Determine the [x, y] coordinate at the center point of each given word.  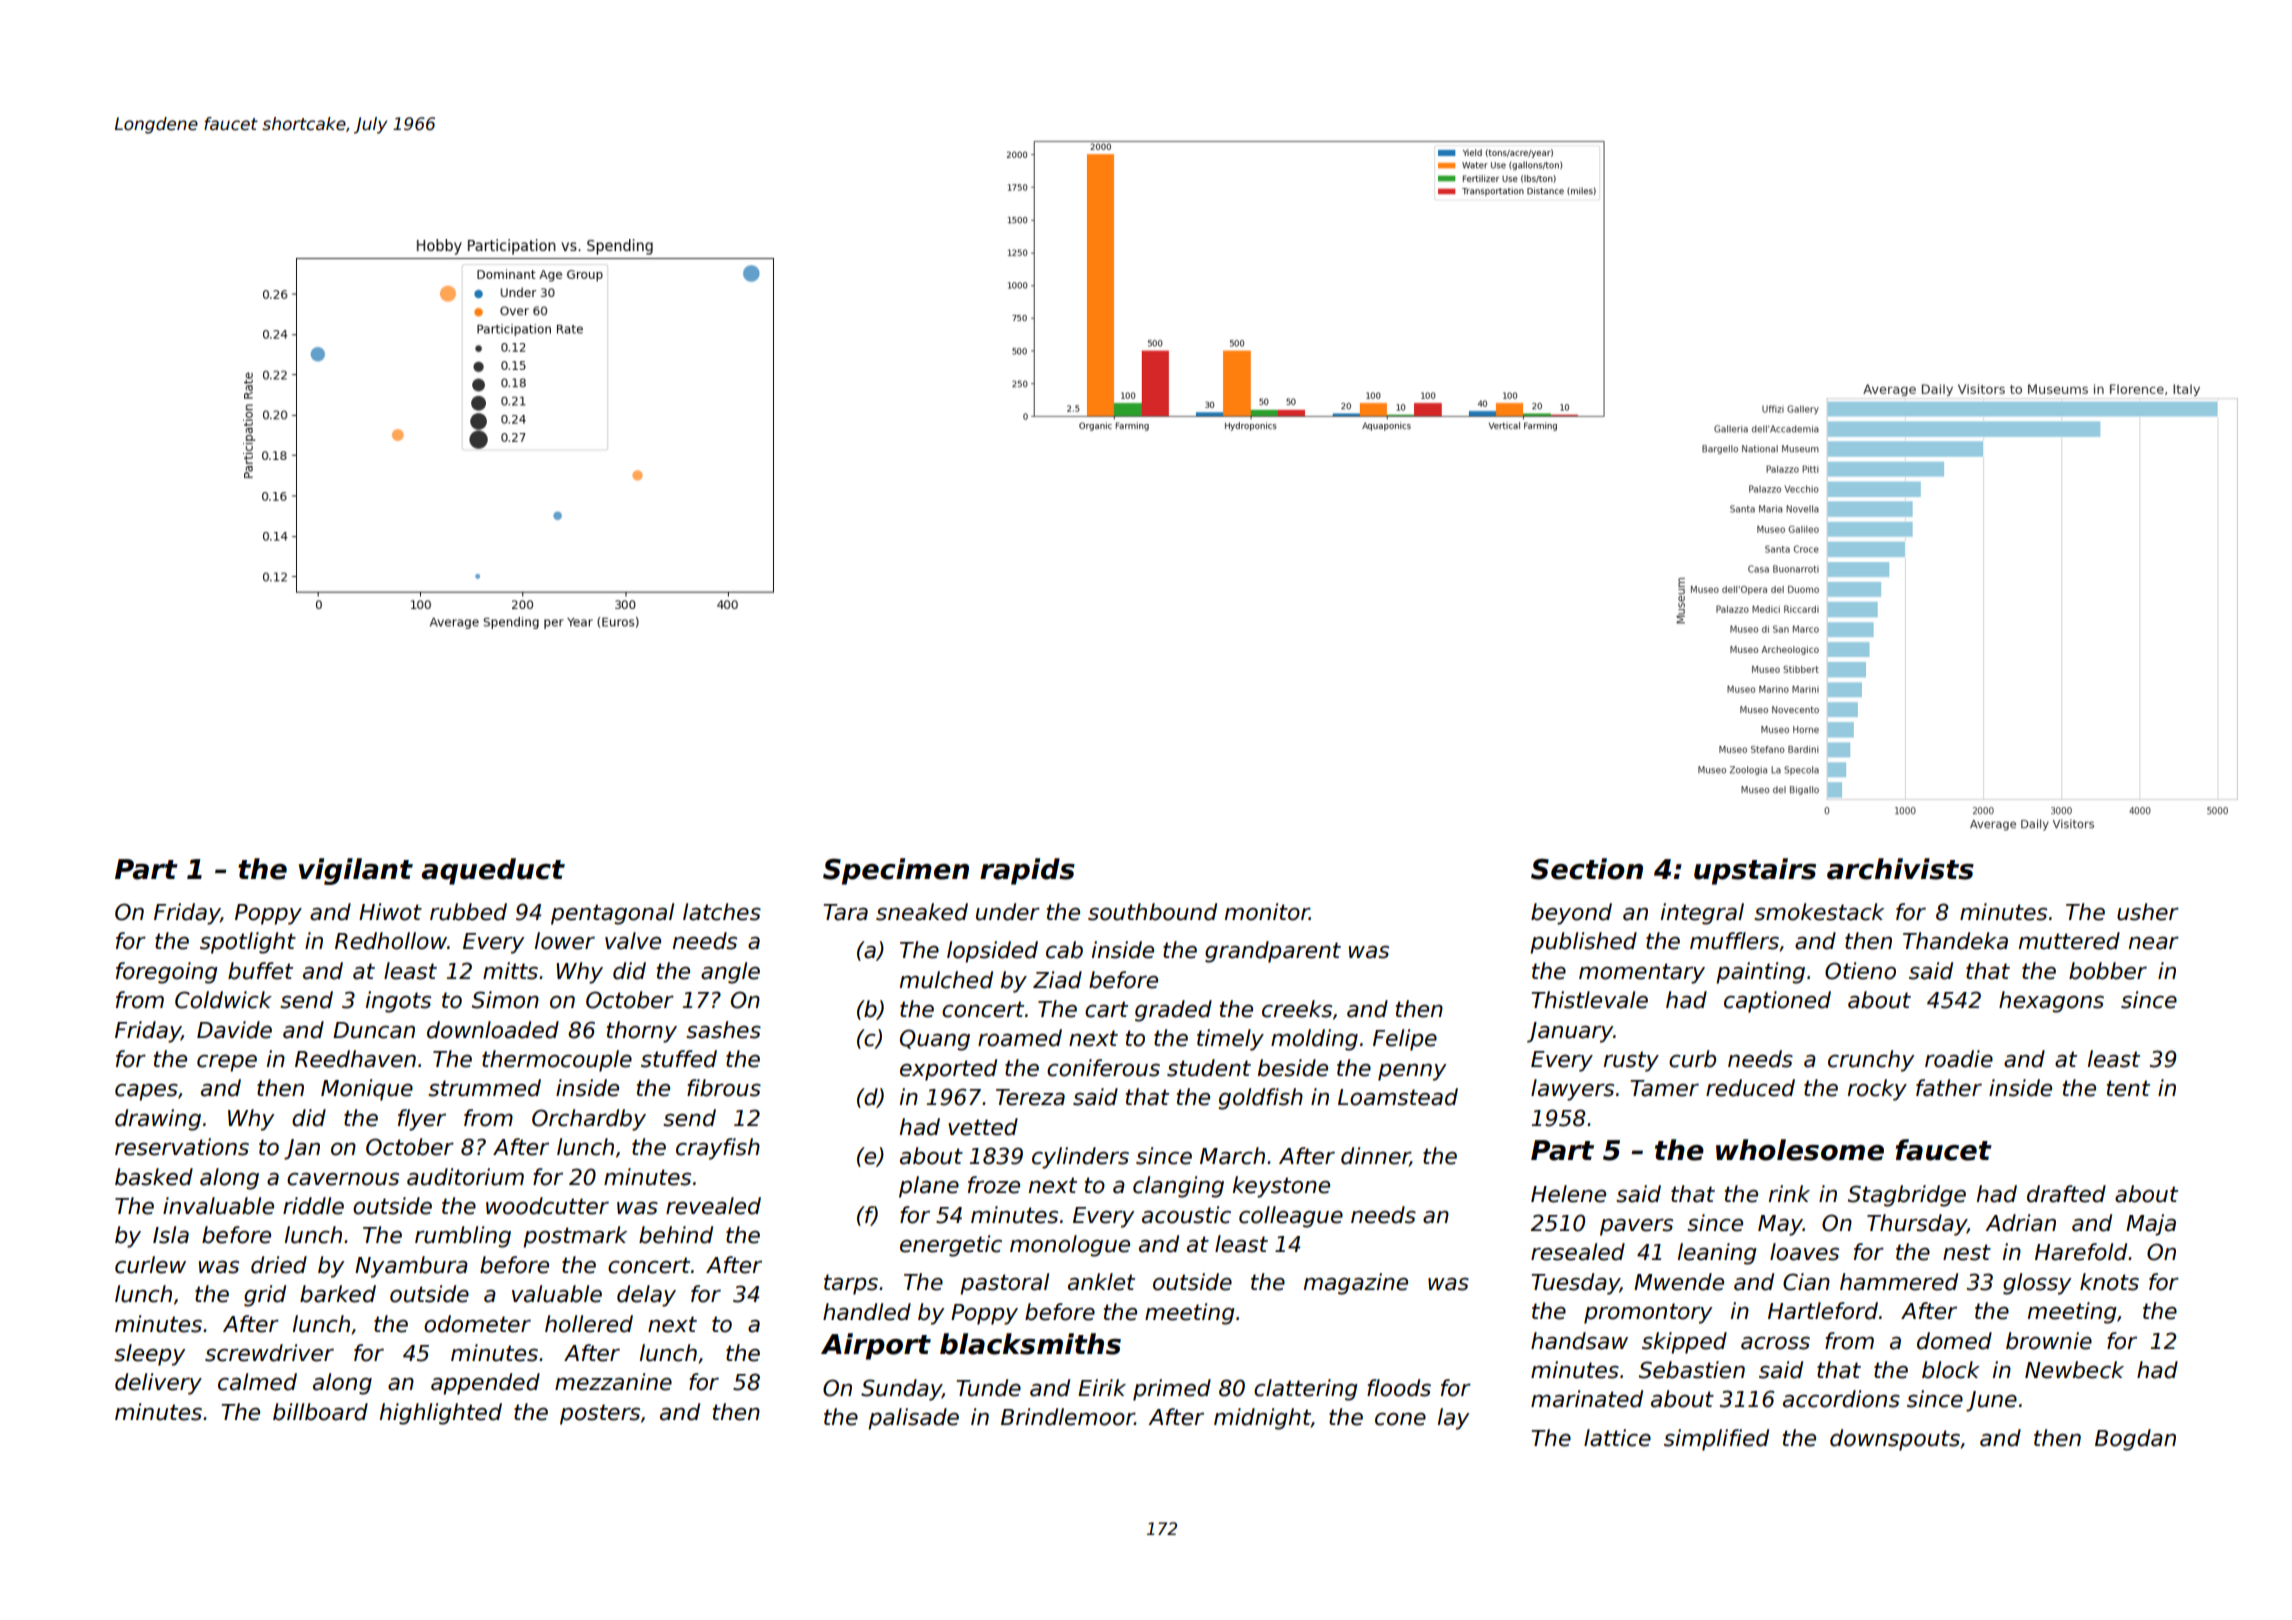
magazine [1356, 1284]
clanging [1178, 1187]
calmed [257, 1382]
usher [2148, 912]
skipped [1684, 1343]
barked [338, 1294]
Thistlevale [1589, 1000]
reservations [182, 1147]
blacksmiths [1030, 1344]
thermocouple [557, 1061]
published [1583, 943]
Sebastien [1692, 1370]
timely [1230, 1040]
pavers [1636, 1227]
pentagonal [612, 914]
